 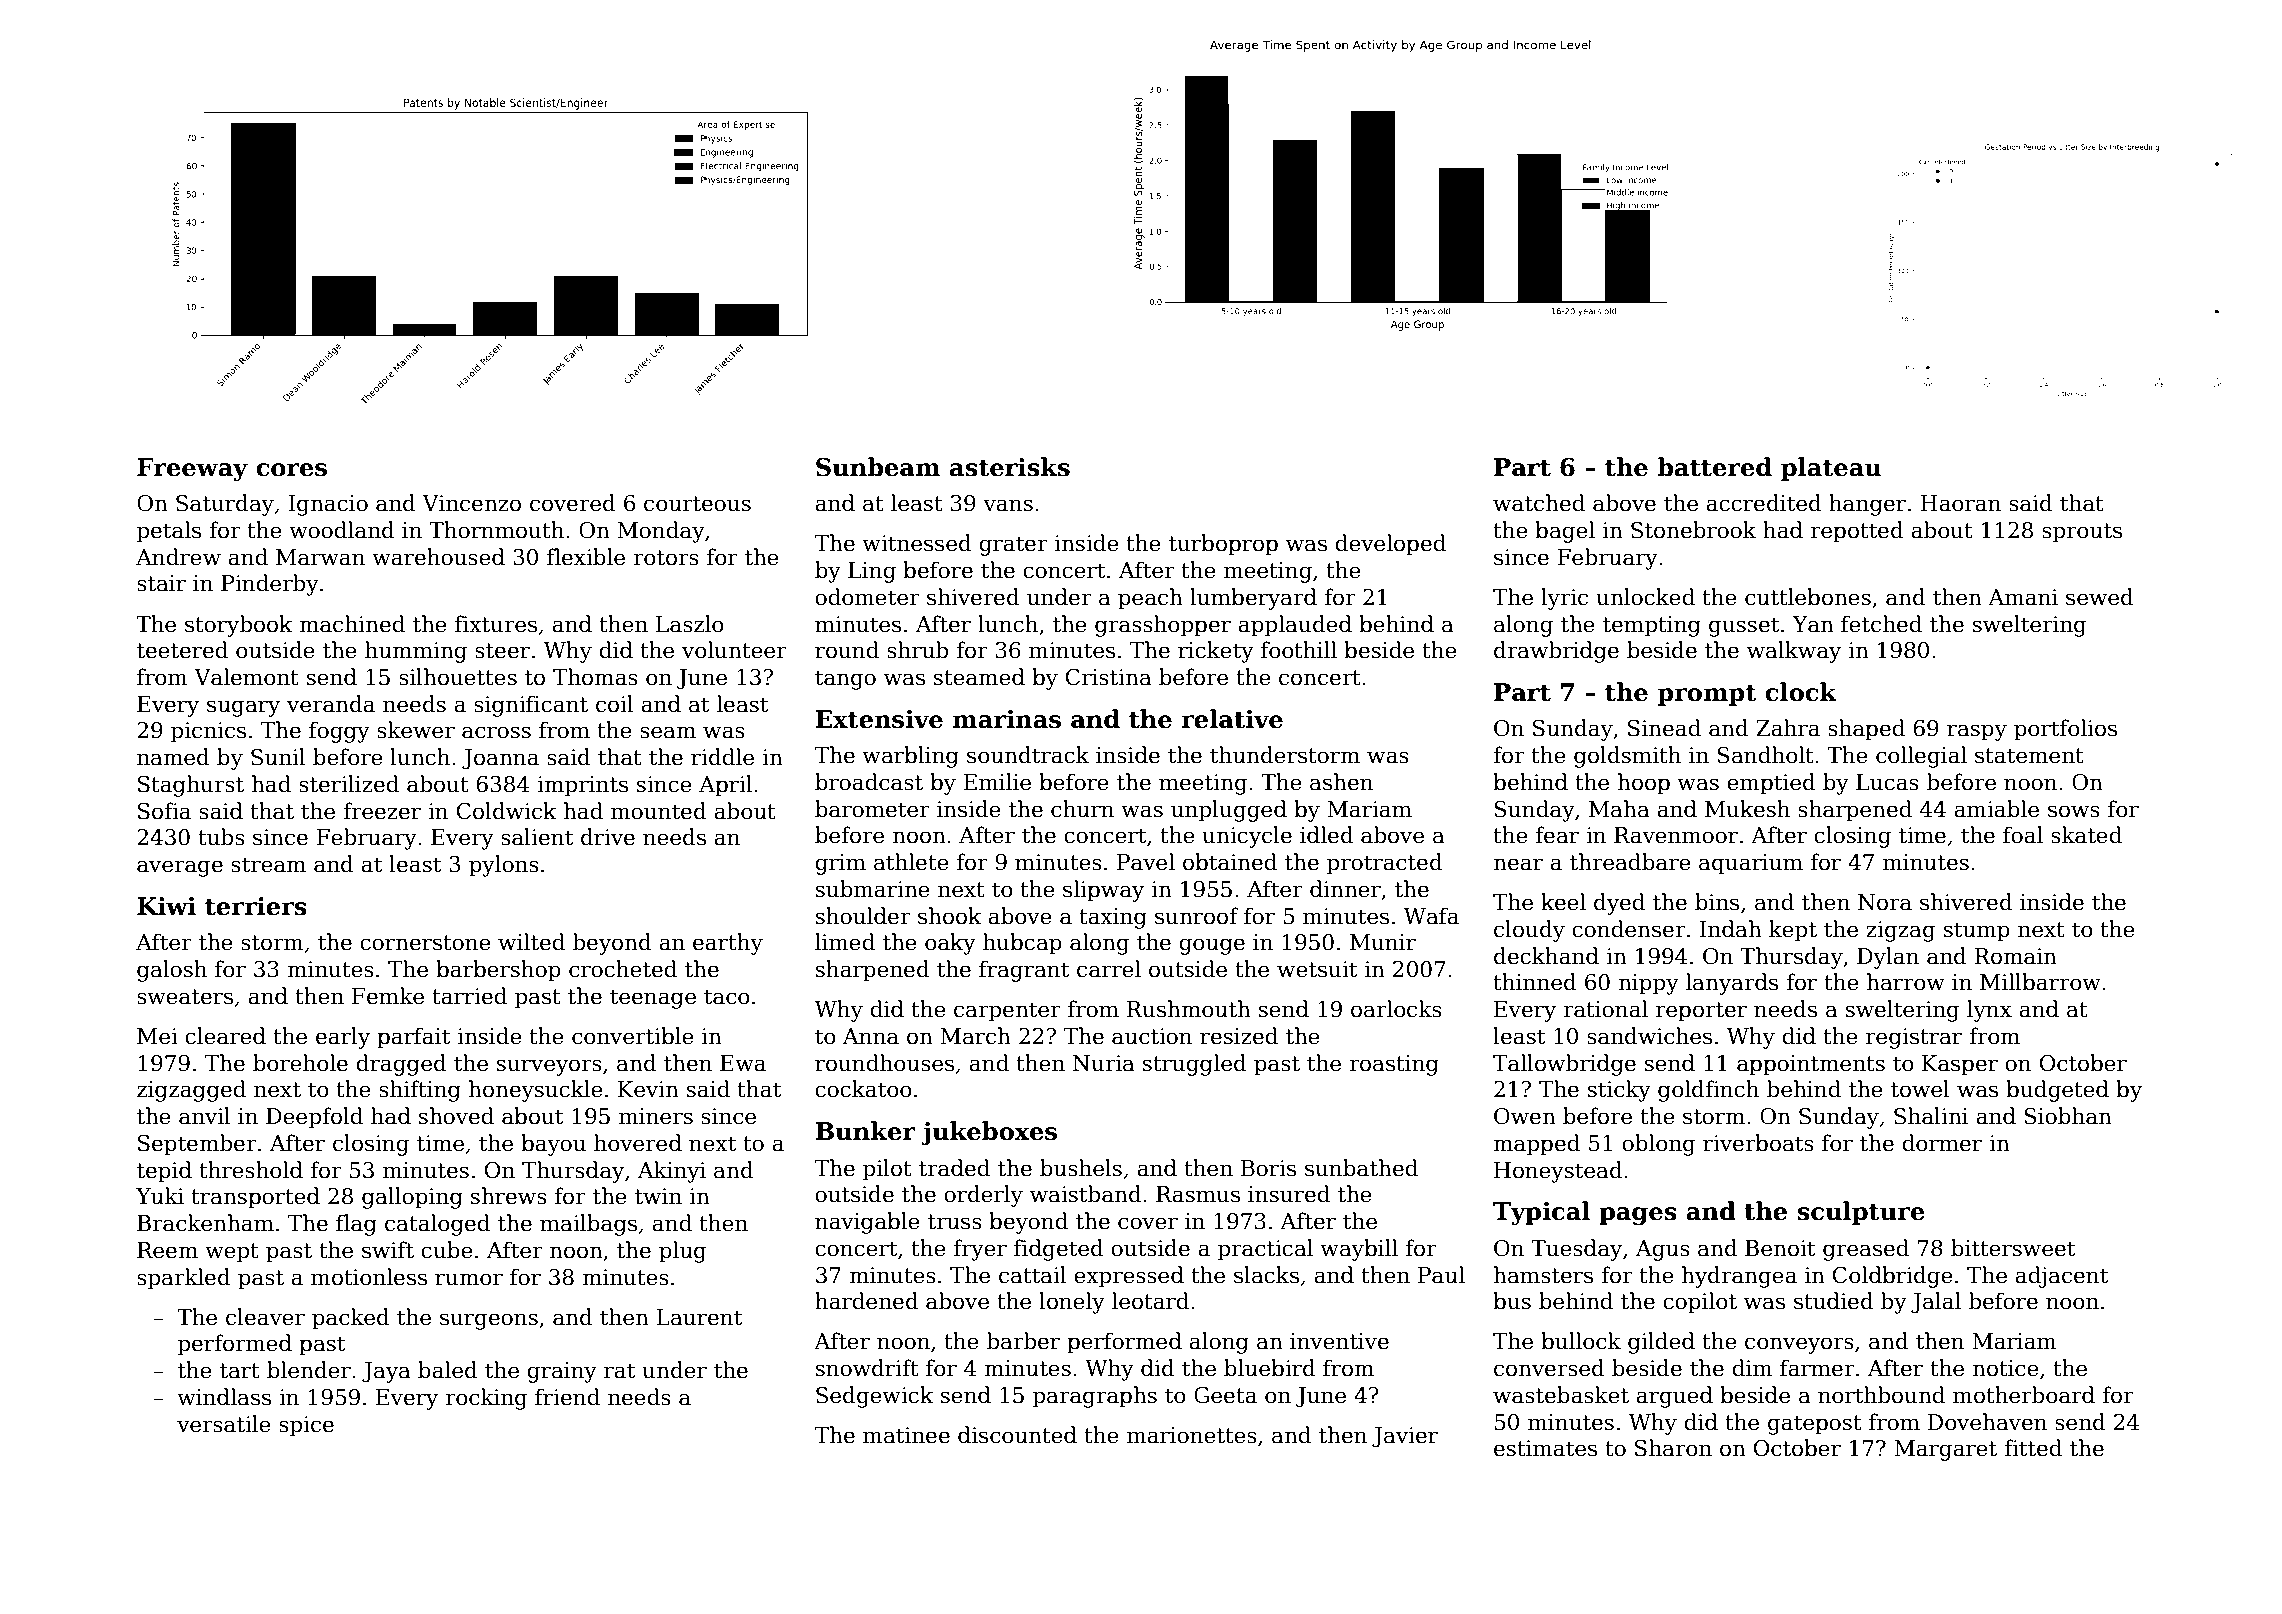 What do you see at coordinates (879, 719) in the screenshot?
I see `Extensive` at bounding box center [879, 719].
